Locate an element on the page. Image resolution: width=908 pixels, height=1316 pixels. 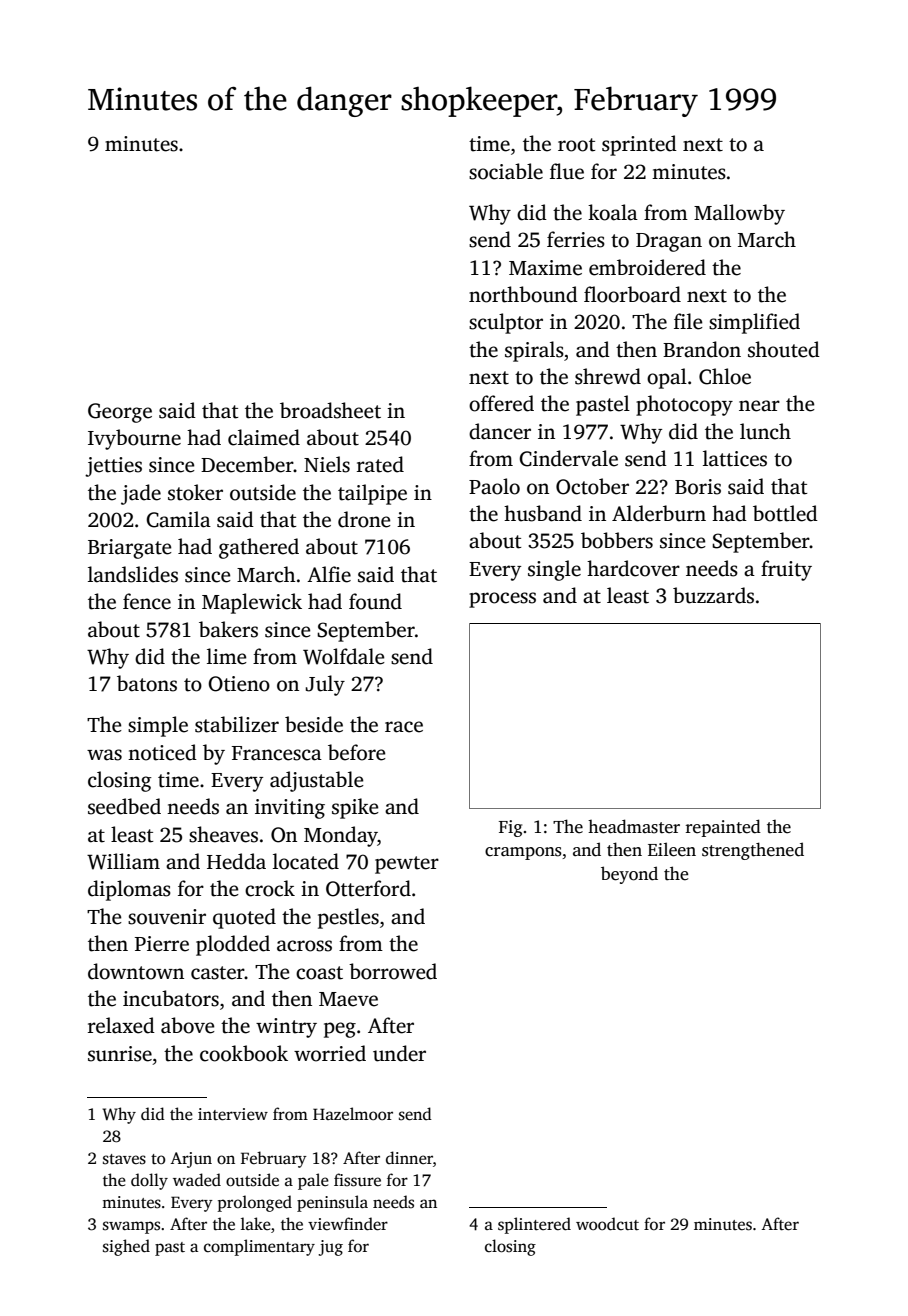
located is located at coordinates (306, 861).
